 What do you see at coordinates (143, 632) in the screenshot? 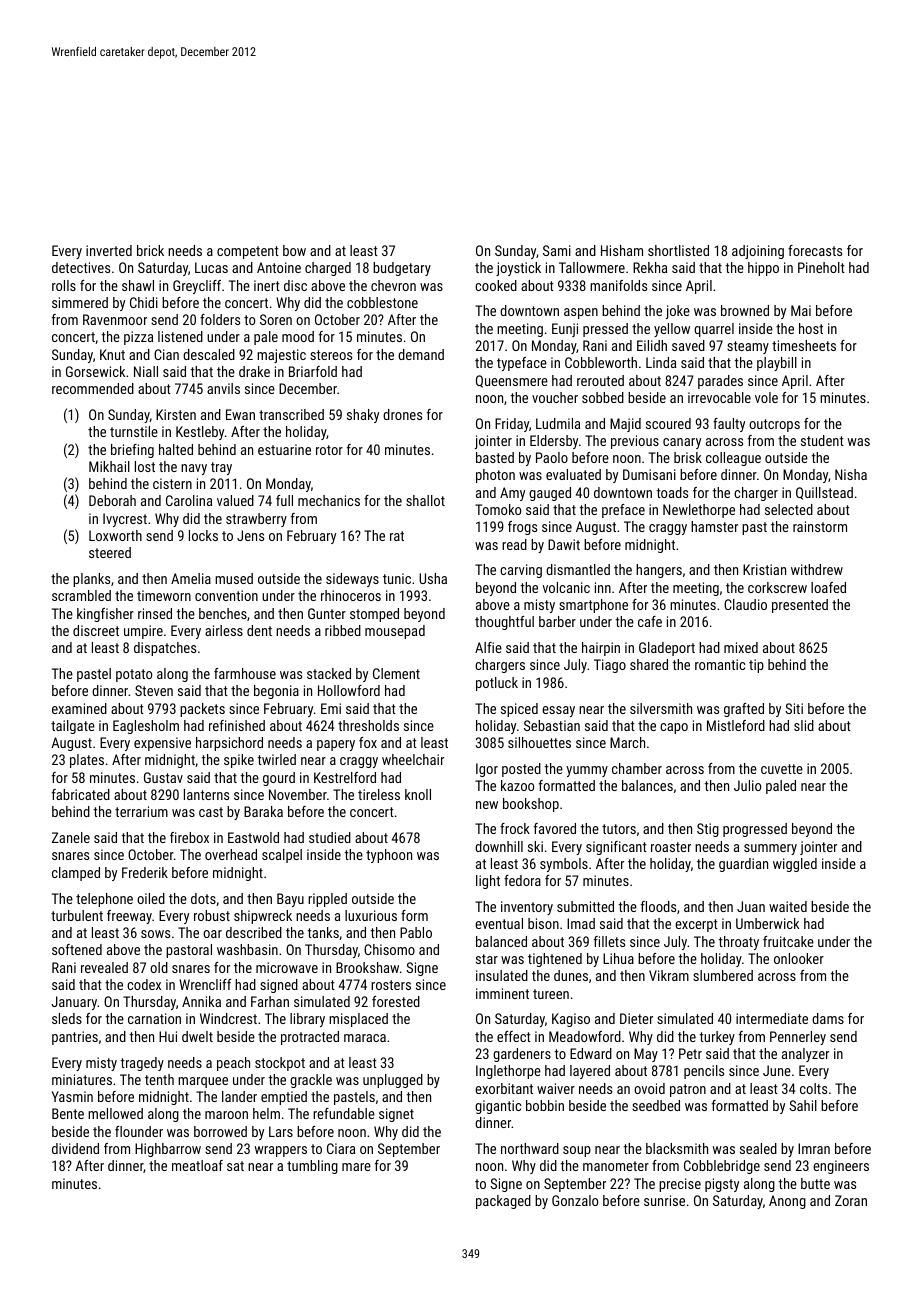
I see `umpire` at bounding box center [143, 632].
